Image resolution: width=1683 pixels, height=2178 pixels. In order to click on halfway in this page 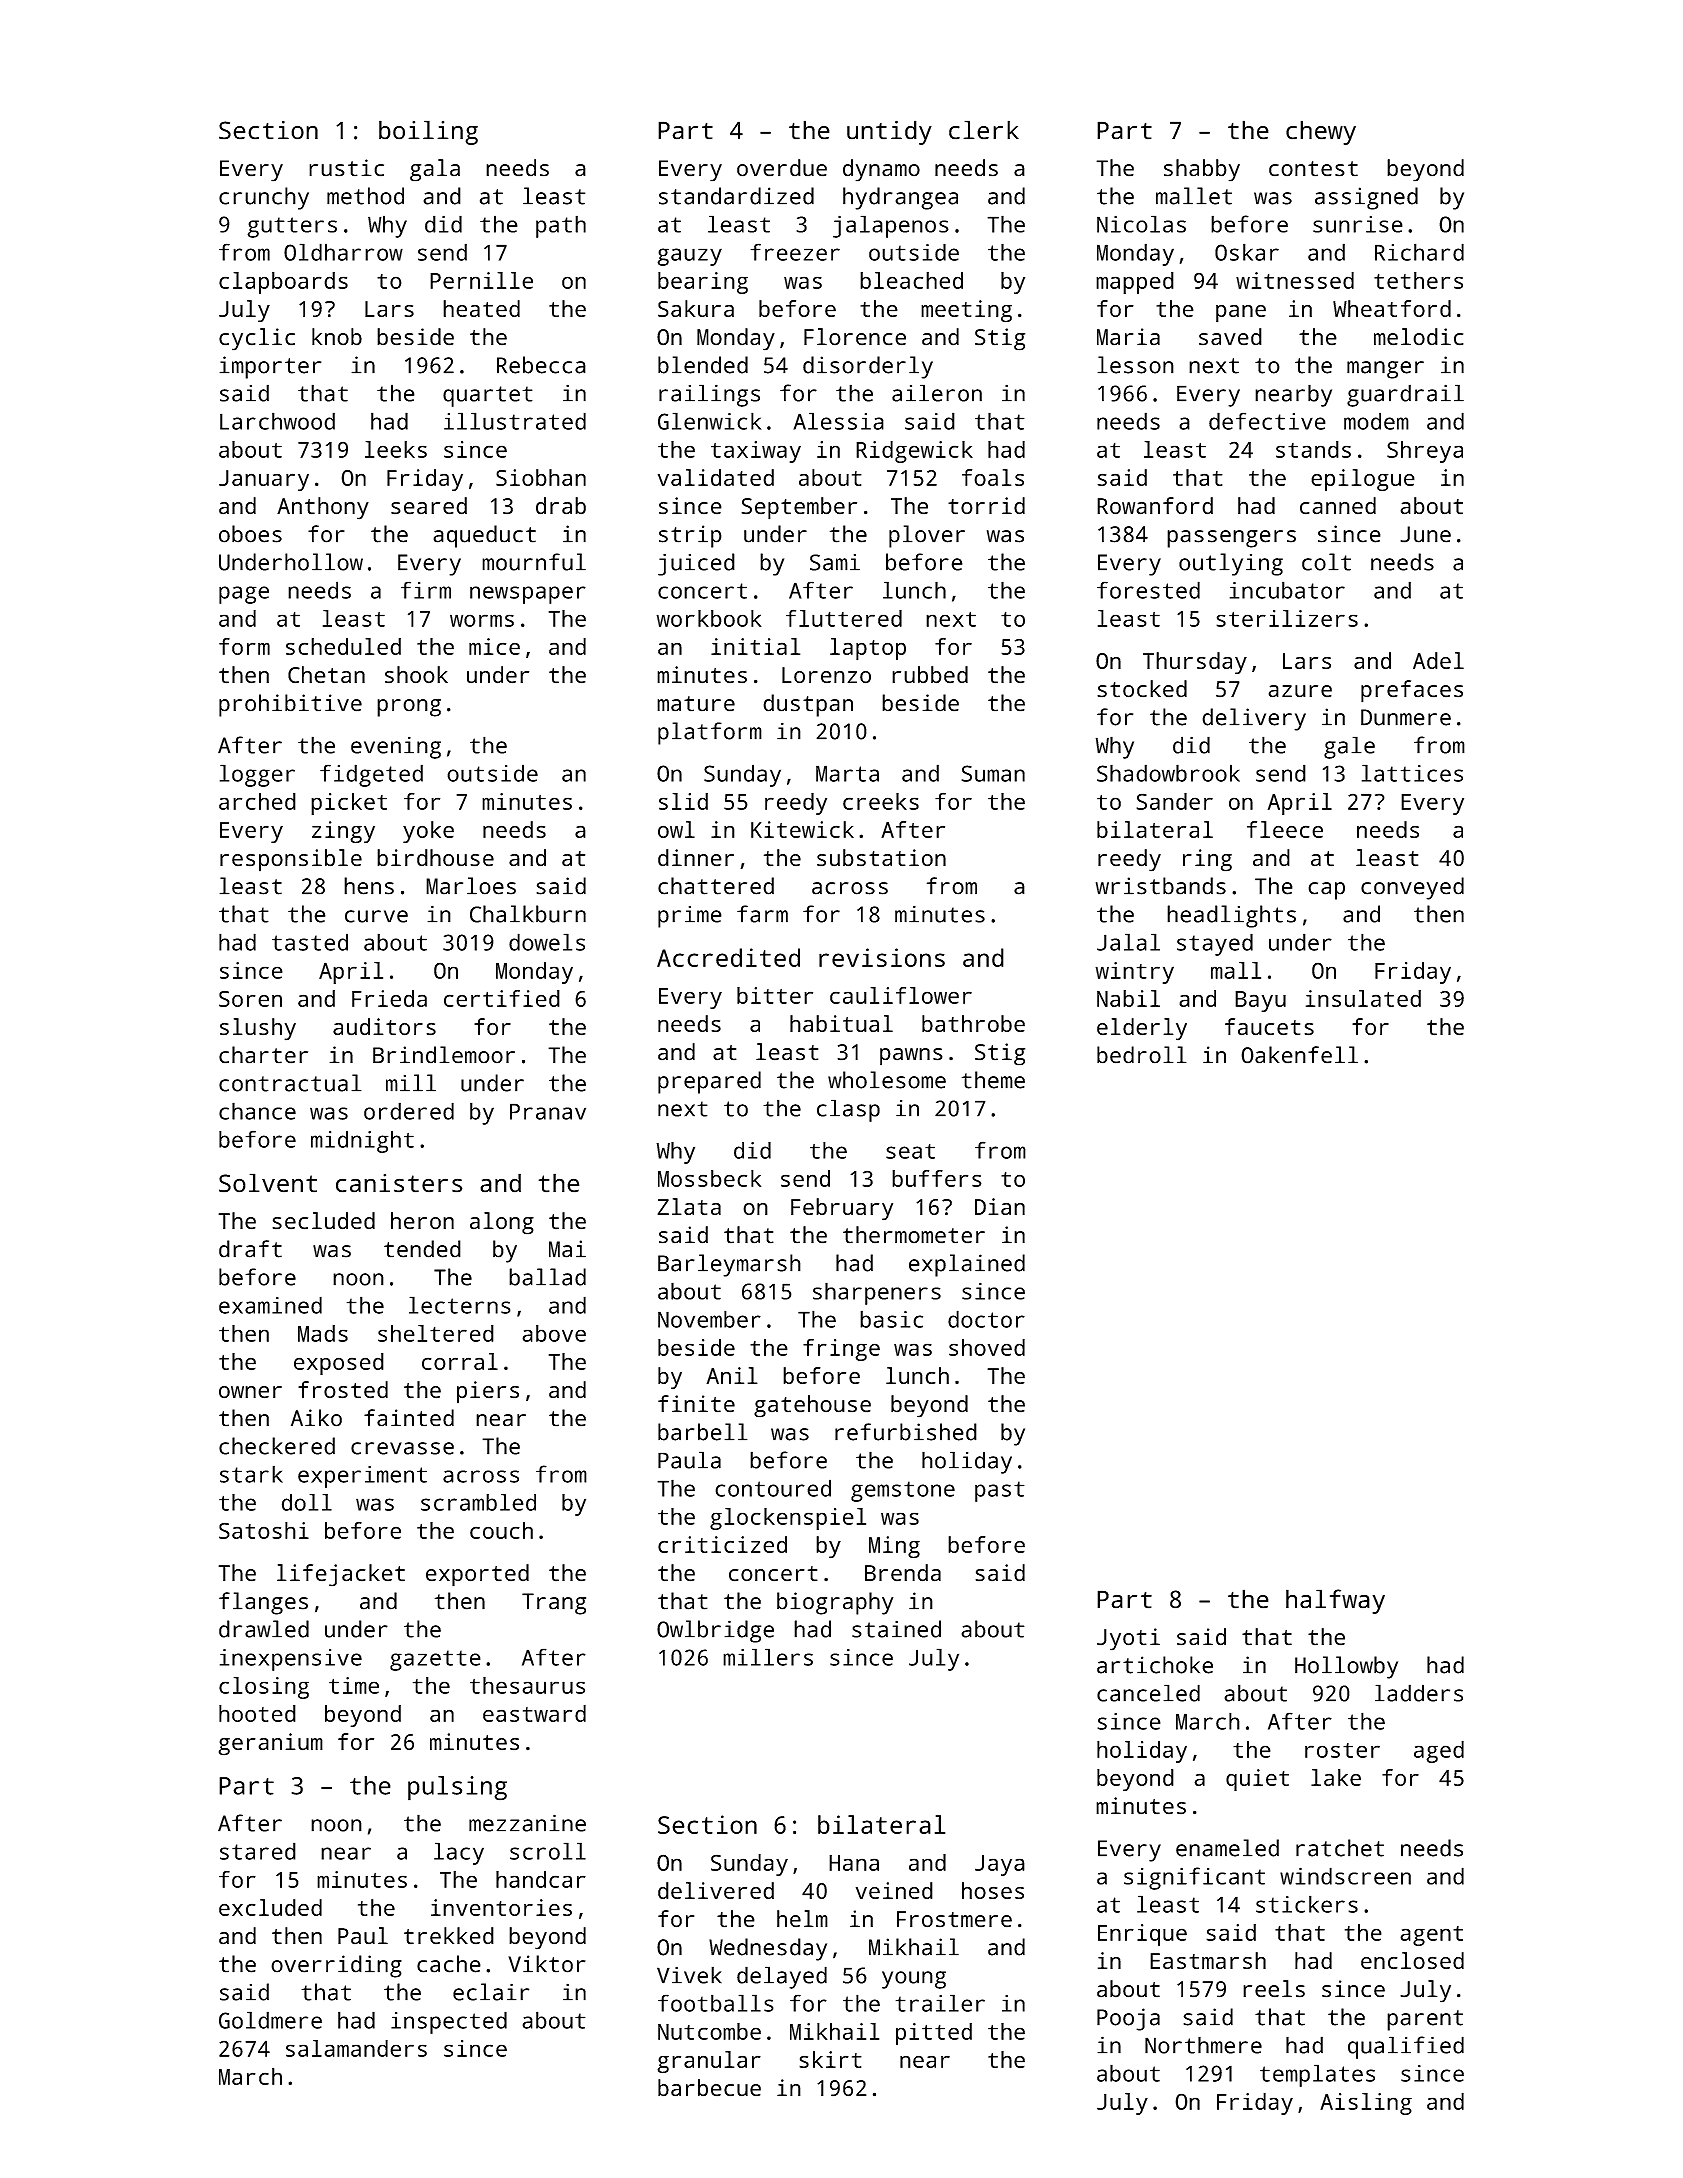, I will do `click(1335, 1601)`.
